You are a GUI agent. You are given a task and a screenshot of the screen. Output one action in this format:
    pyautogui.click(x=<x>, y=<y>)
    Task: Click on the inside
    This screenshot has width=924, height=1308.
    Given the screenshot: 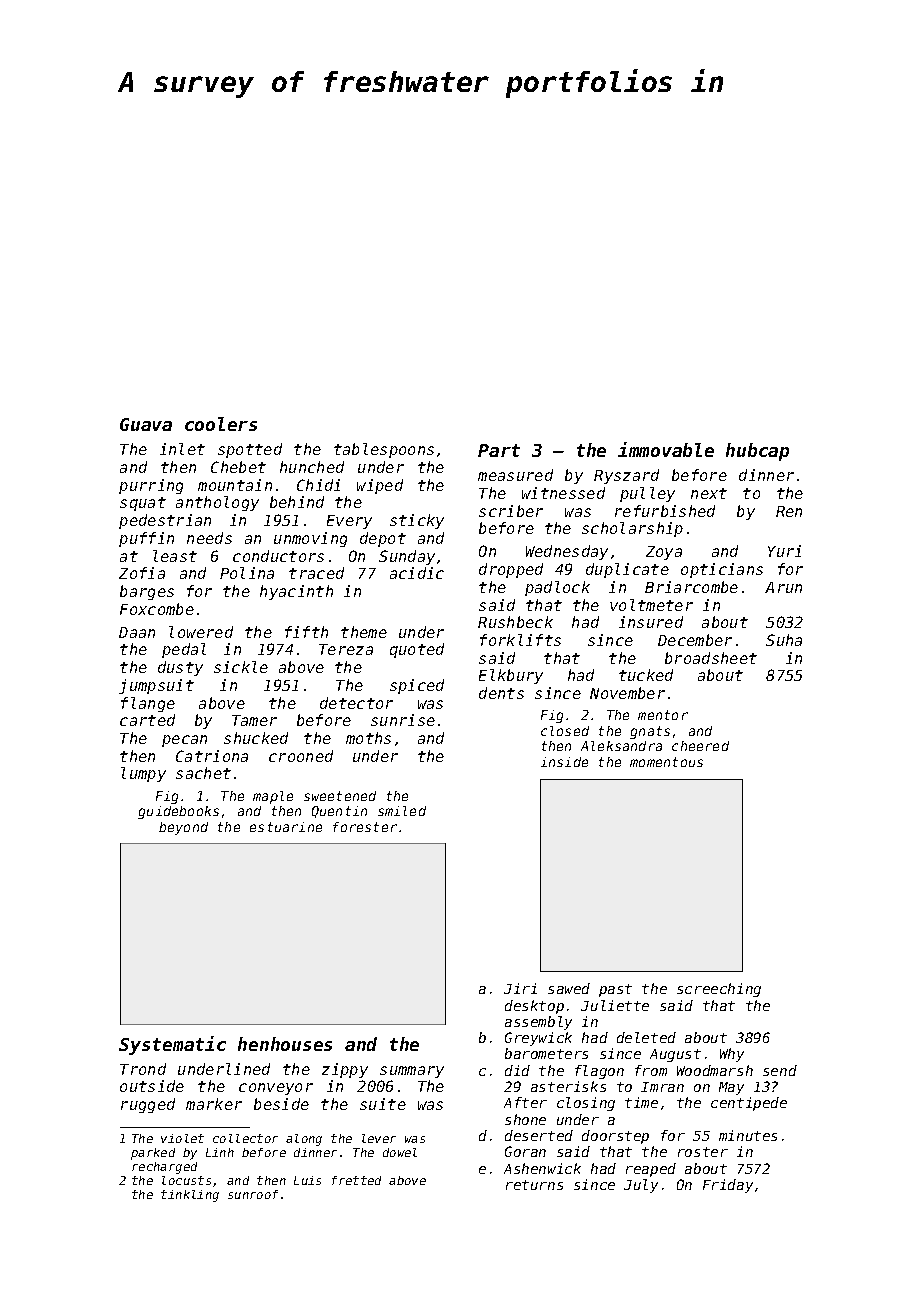 What is the action you would take?
    pyautogui.click(x=564, y=762)
